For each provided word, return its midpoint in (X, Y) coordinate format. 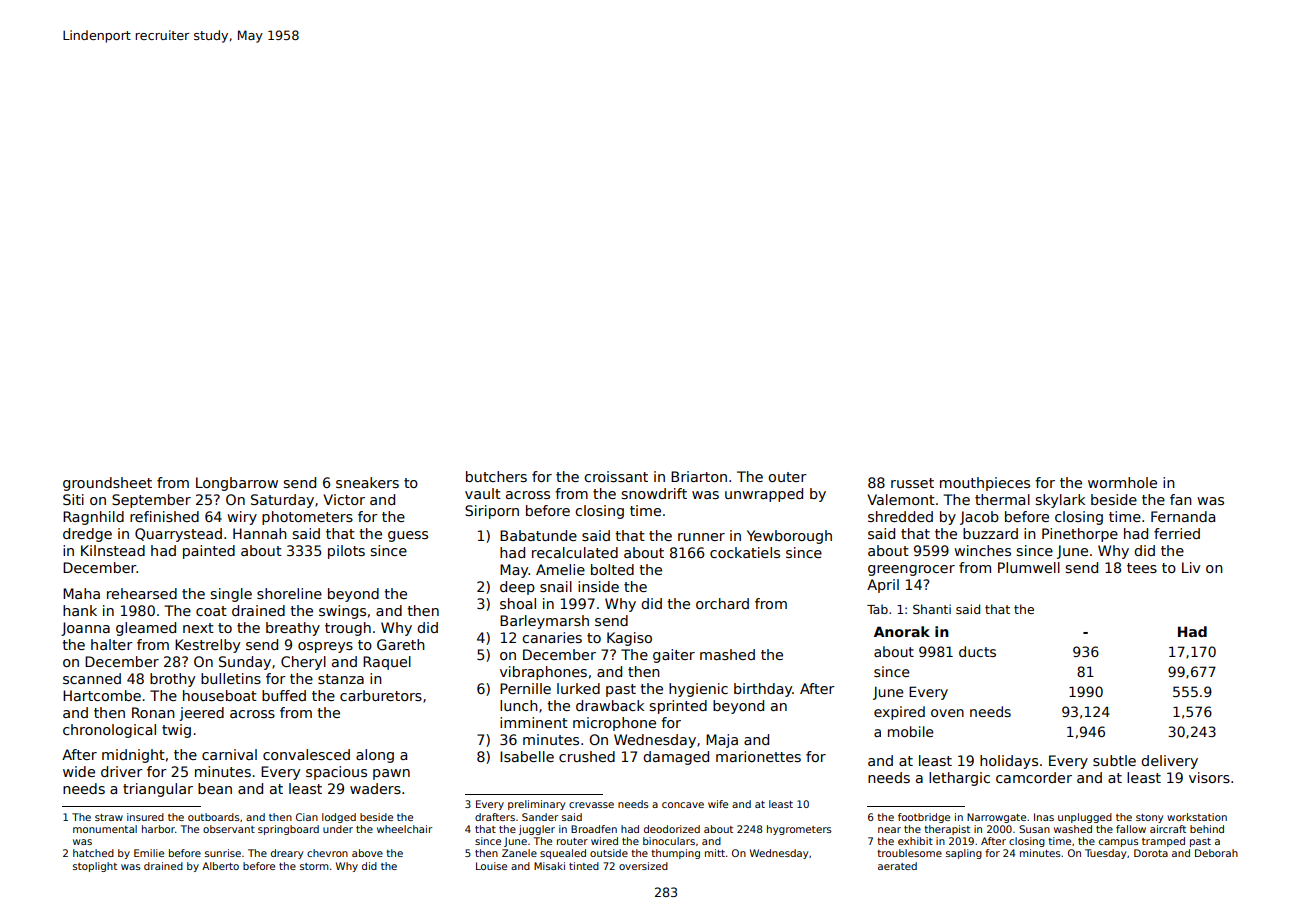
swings (342, 612)
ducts (977, 651)
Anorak (902, 631)
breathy (293, 629)
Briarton (699, 476)
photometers (307, 518)
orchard (722, 603)
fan (1181, 499)
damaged (676, 758)
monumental (105, 829)
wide (79, 771)
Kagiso (629, 639)
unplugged (1085, 818)
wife (718, 804)
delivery (1169, 762)
